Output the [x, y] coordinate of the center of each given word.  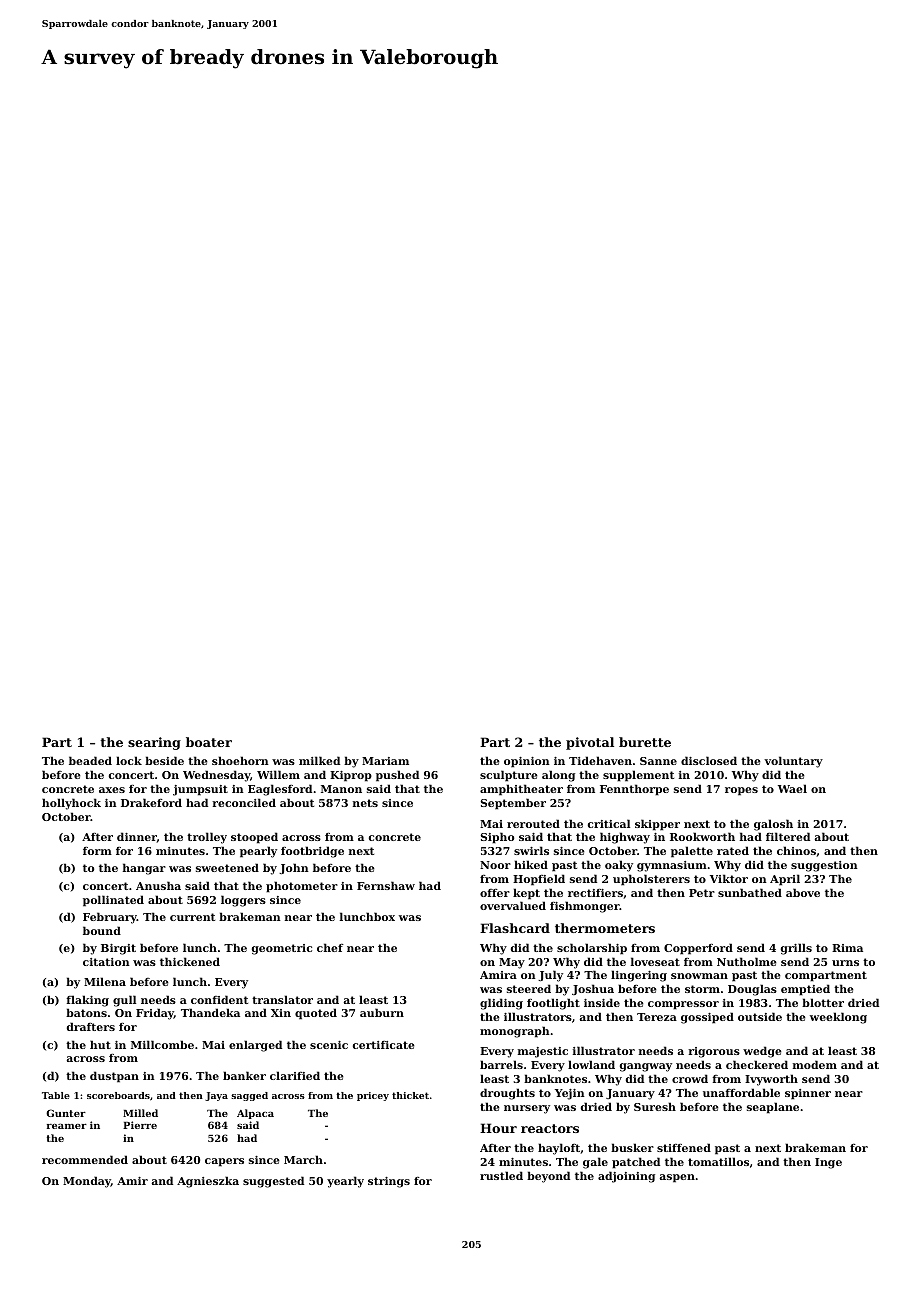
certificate [384, 1045]
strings [389, 1182]
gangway [646, 1067]
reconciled [244, 802]
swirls [531, 850]
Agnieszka [208, 1182]
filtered [788, 836]
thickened [190, 961]
